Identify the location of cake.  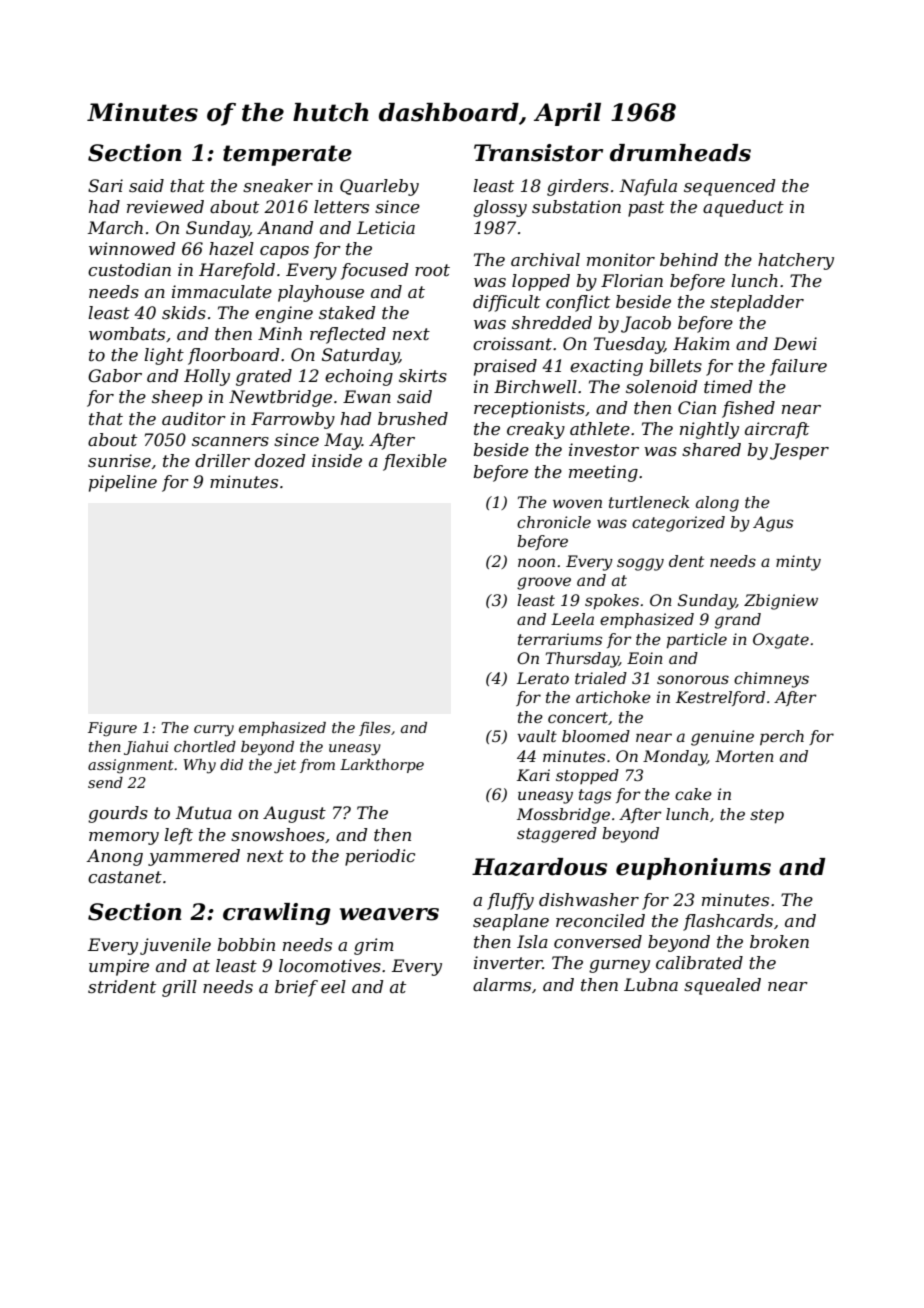
(693, 794).
